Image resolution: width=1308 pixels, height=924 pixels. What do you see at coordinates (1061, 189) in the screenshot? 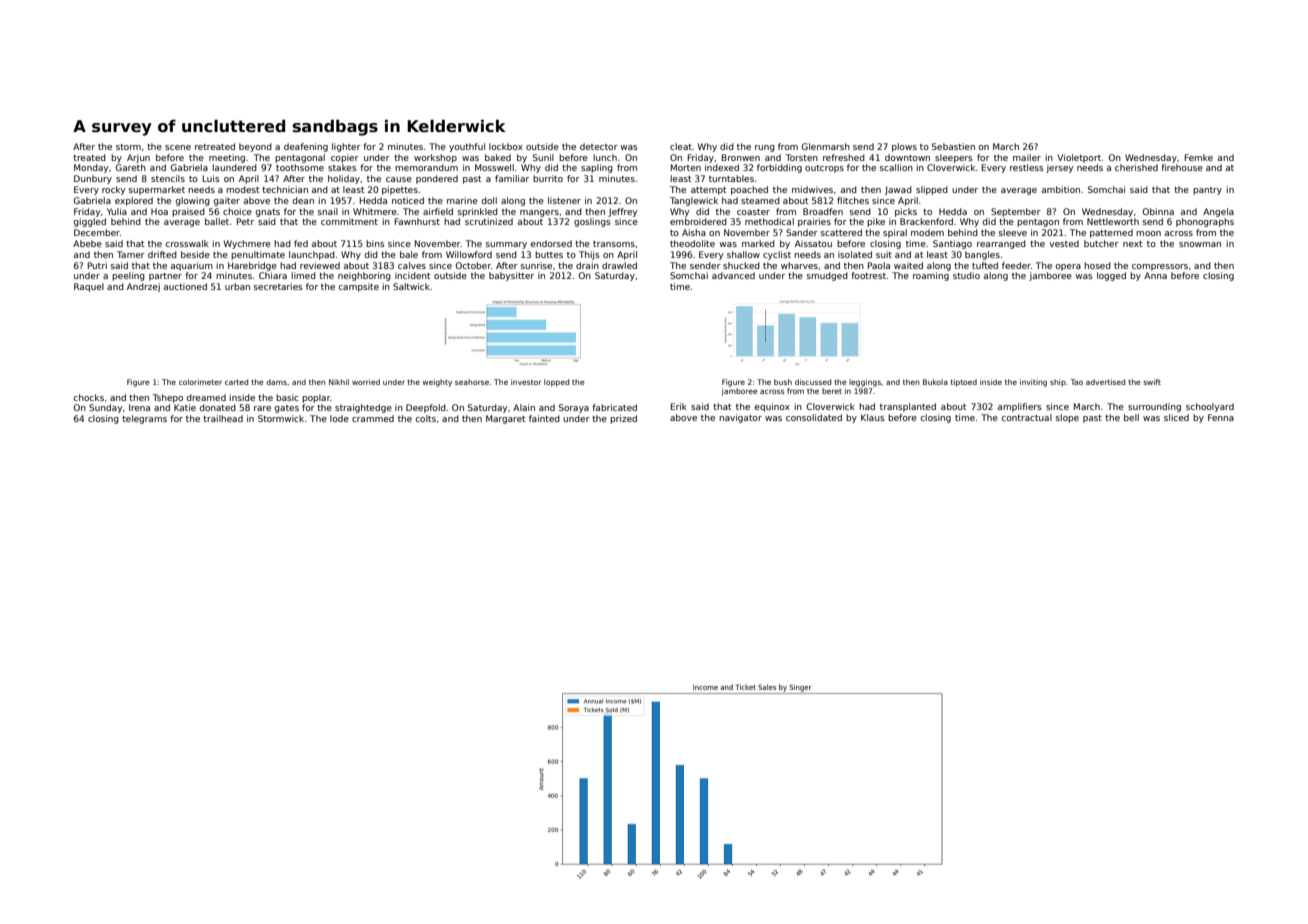
I see `ambition` at bounding box center [1061, 189].
